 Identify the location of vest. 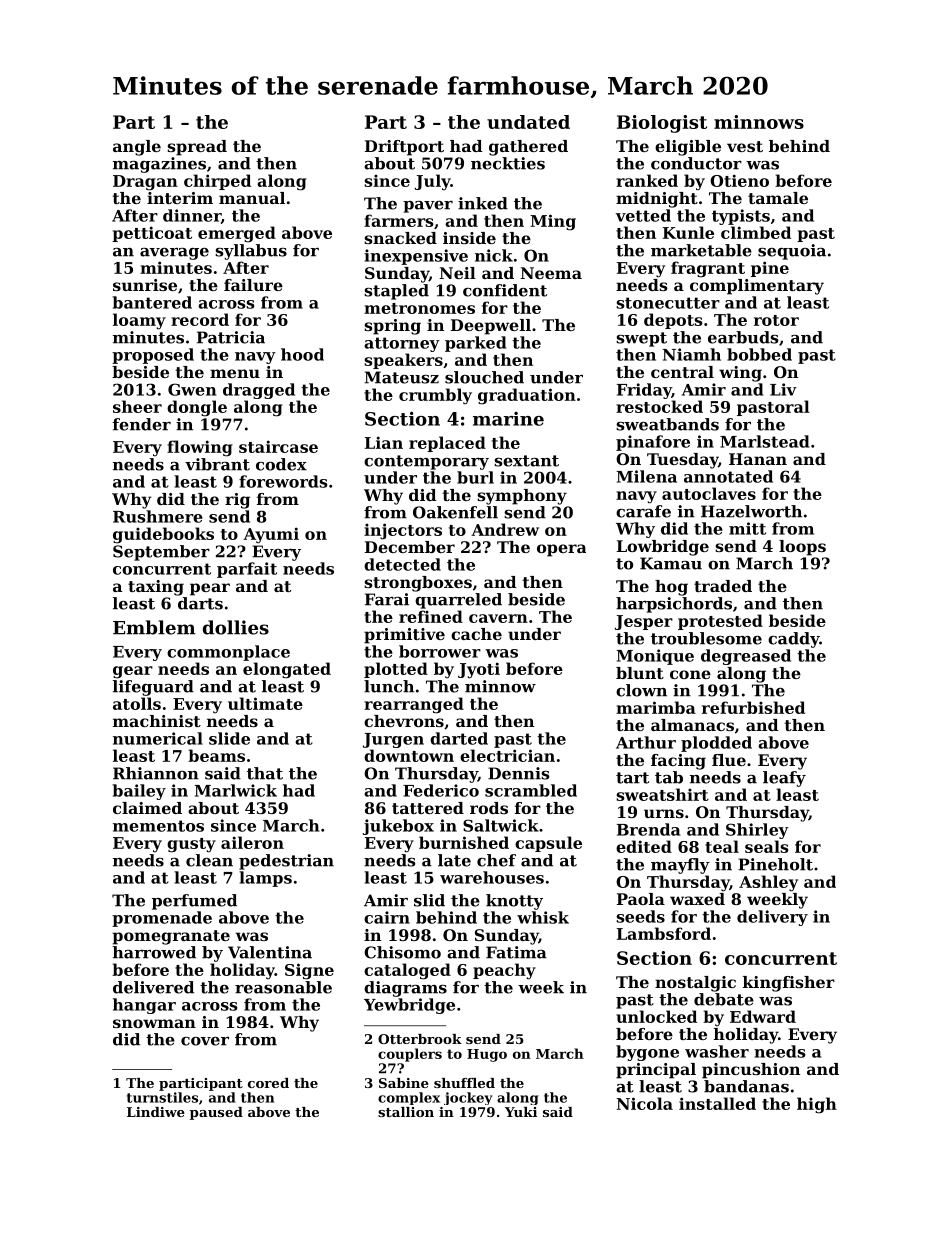
(745, 146).
